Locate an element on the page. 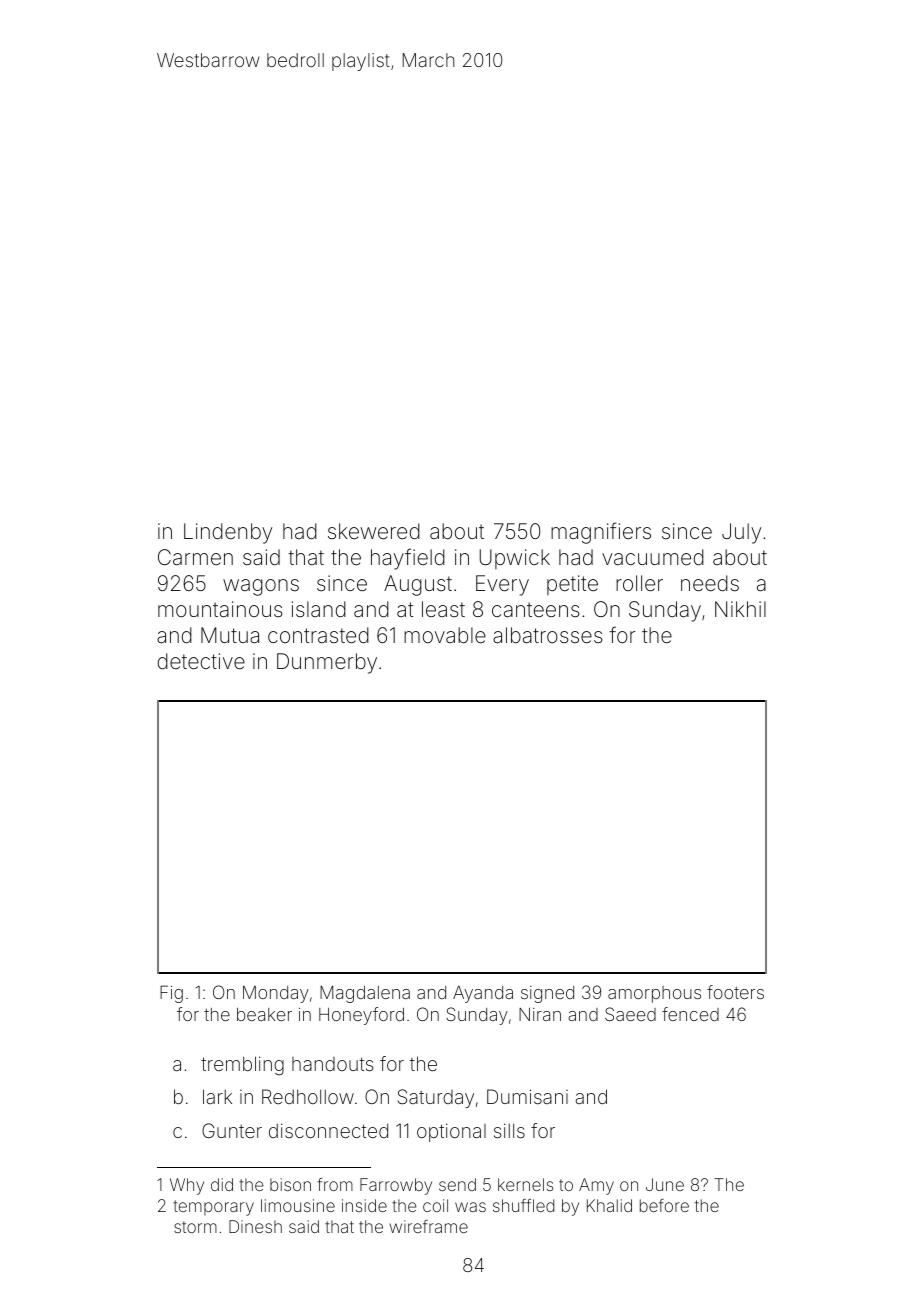 The width and height of the page is (924, 1311). skewered is located at coordinates (374, 531).
